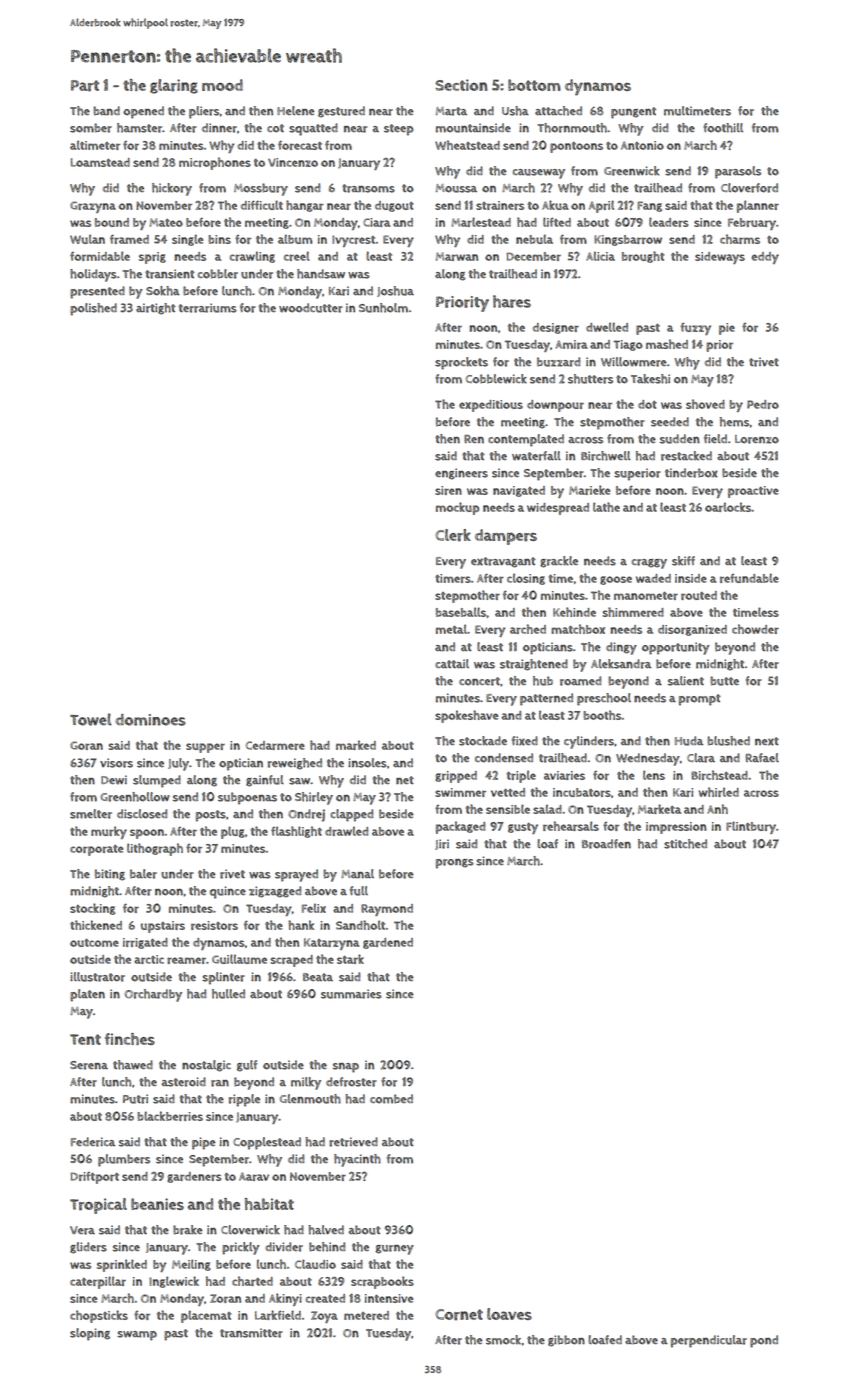 The width and height of the page is (849, 1400). What do you see at coordinates (150, 720) in the page?
I see `dominoes` at bounding box center [150, 720].
